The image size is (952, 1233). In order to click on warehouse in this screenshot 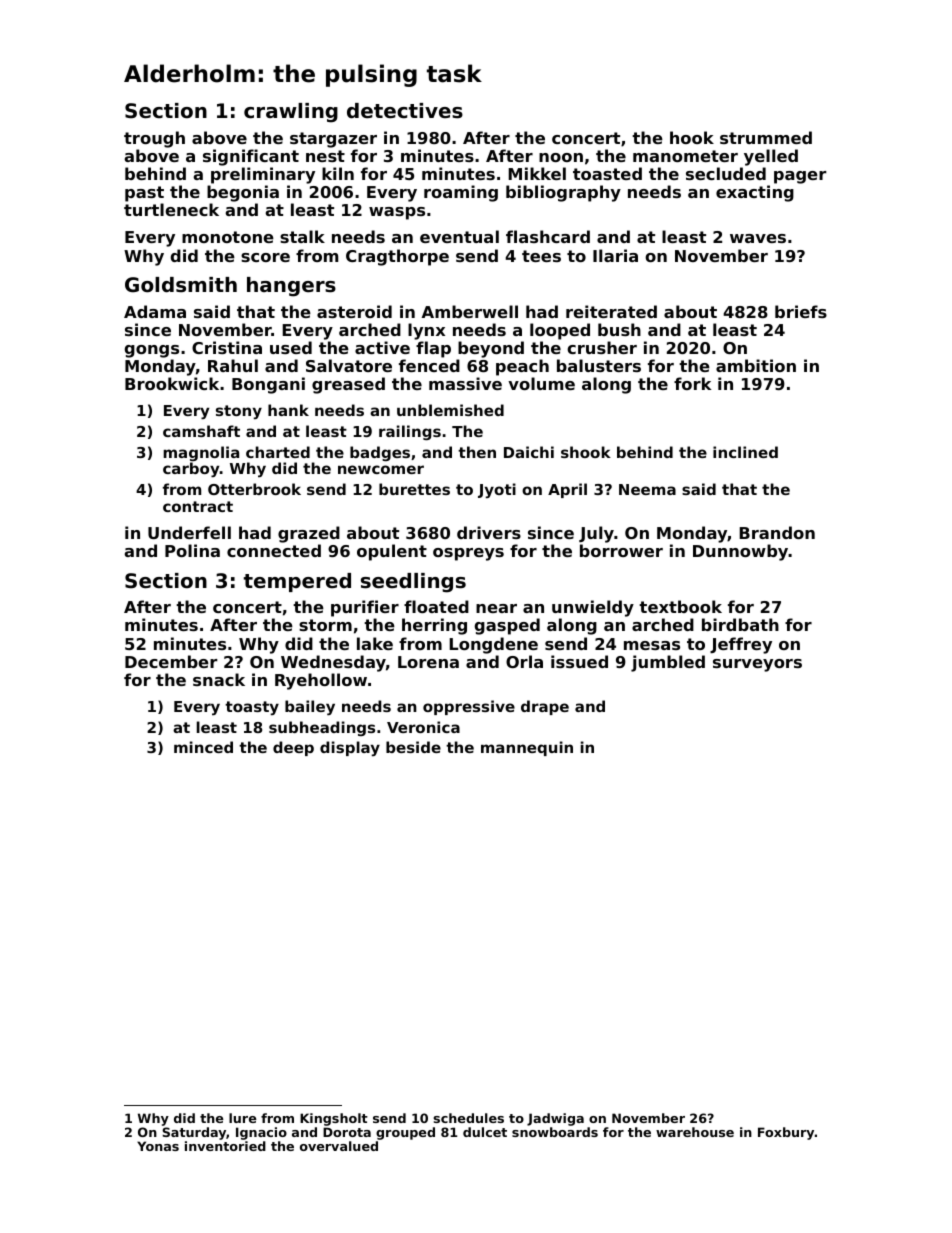, I will do `click(695, 1132)`.
